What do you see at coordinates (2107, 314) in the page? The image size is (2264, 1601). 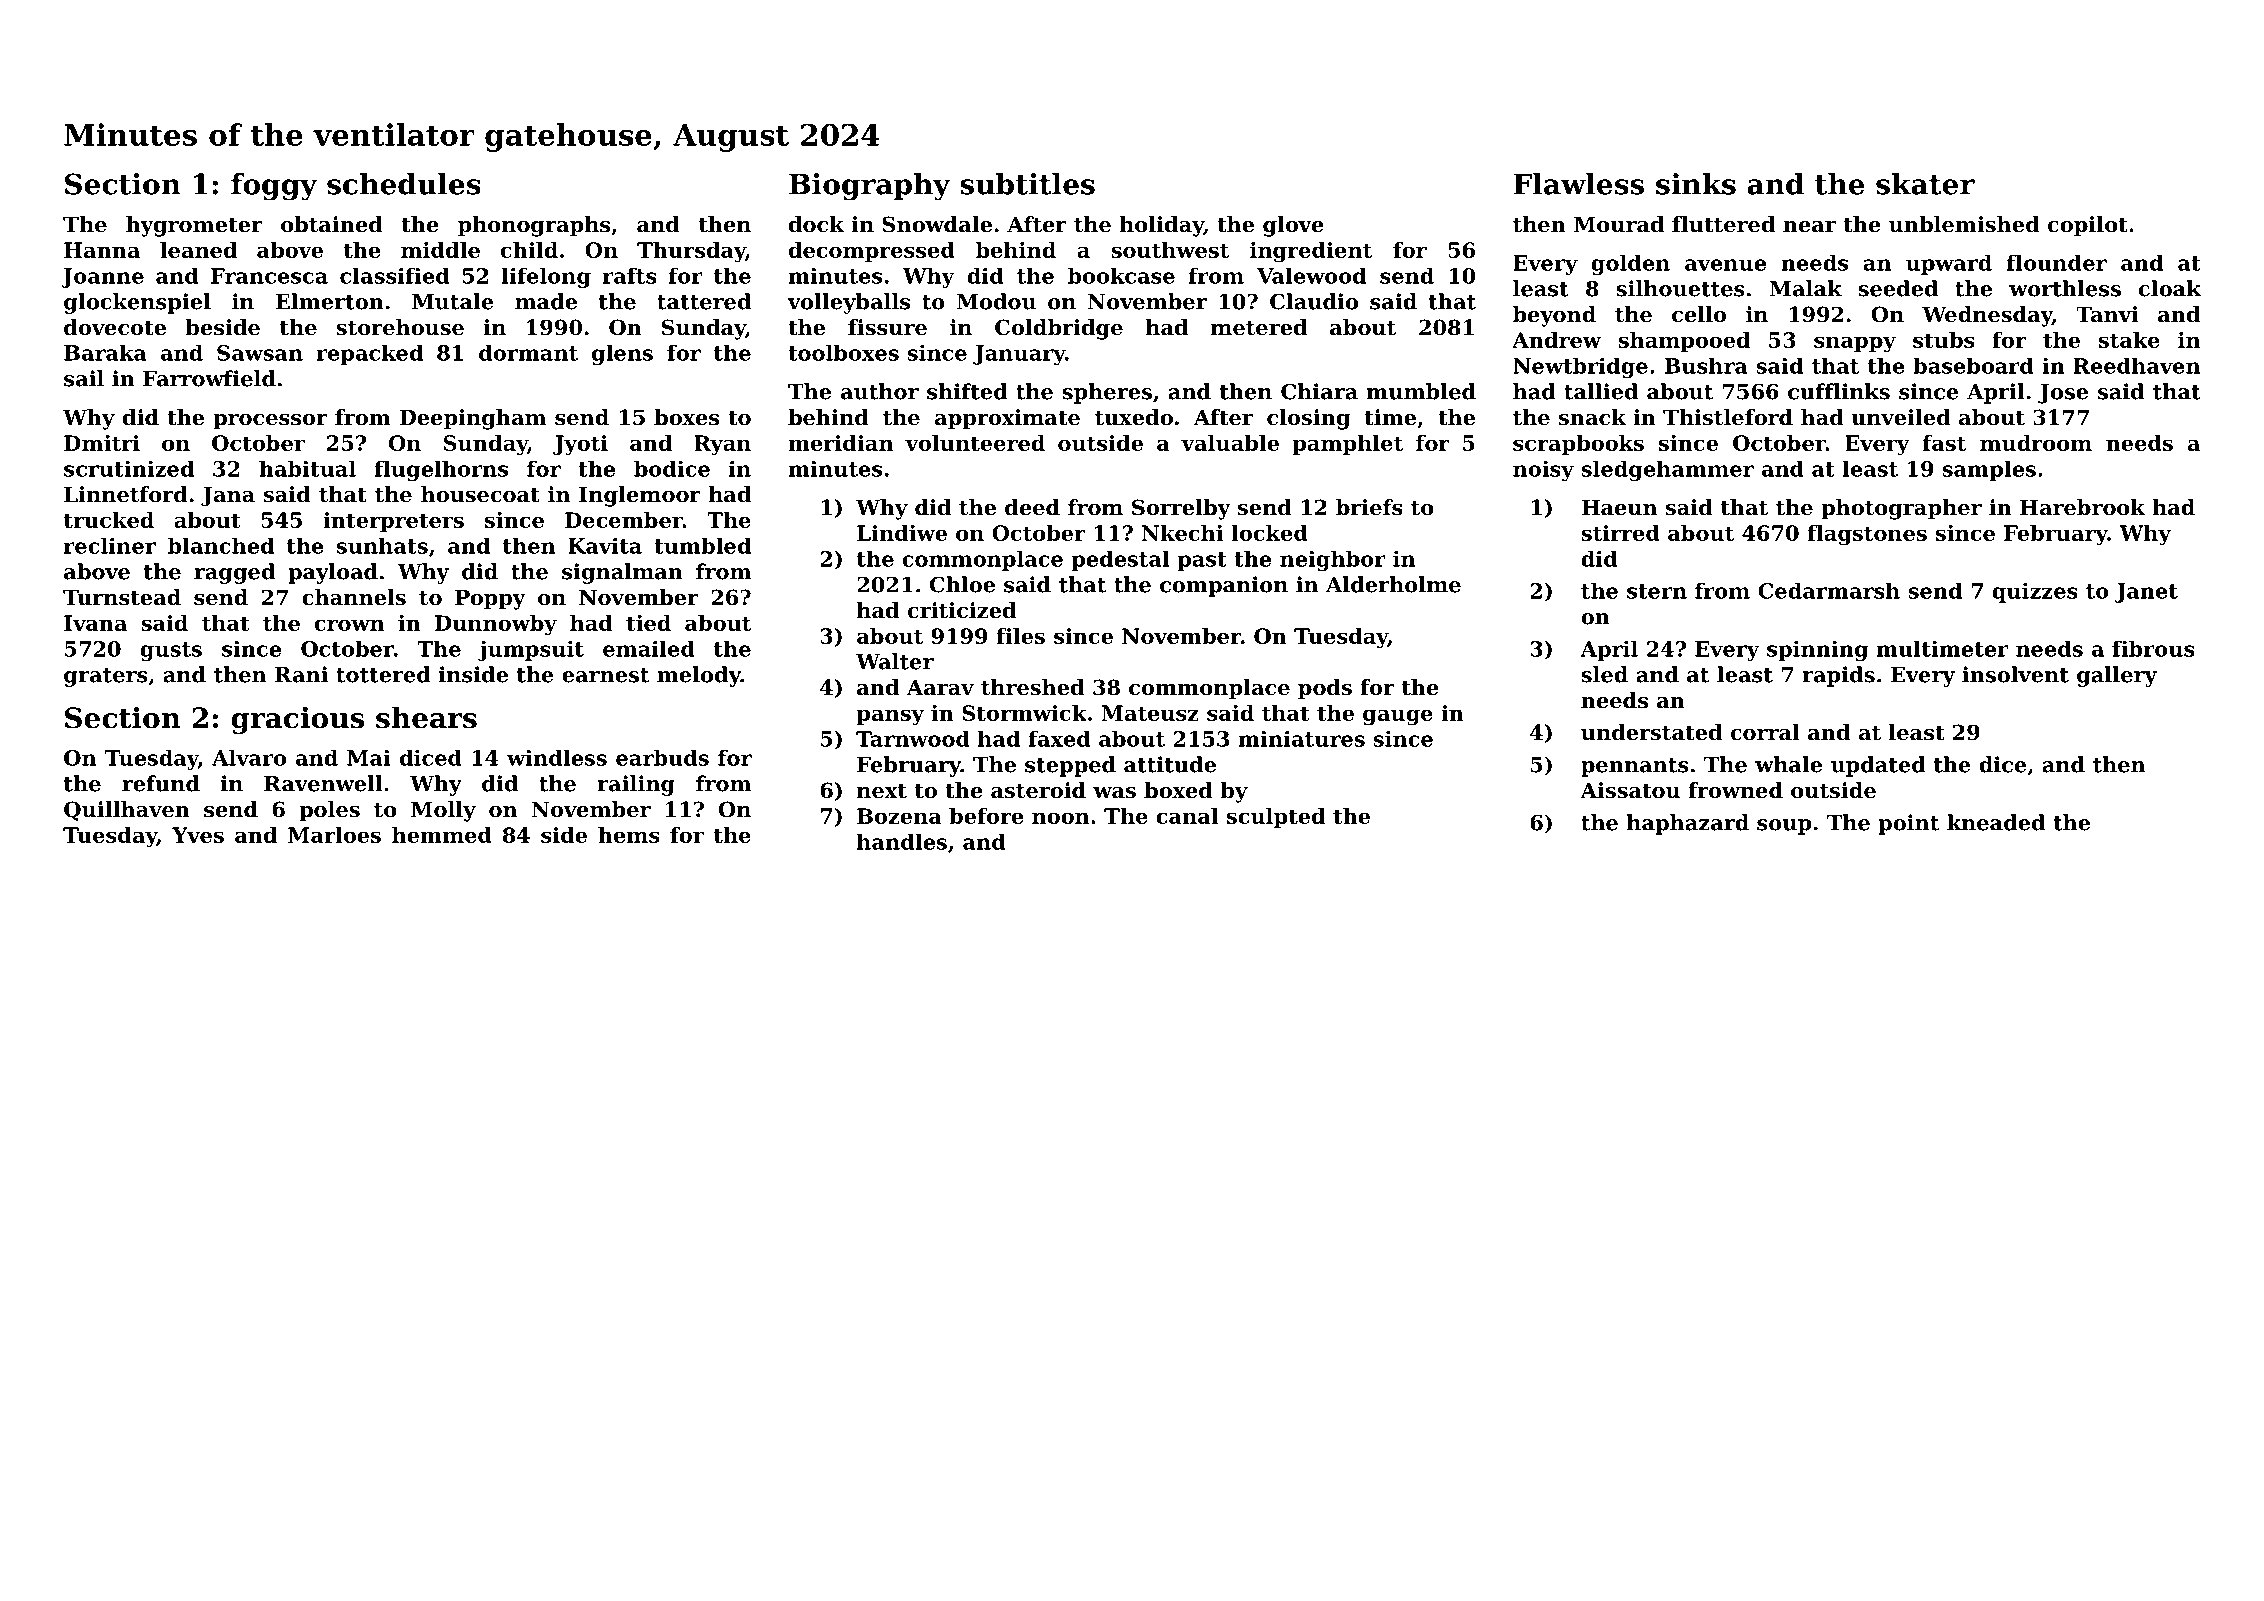 I see `Tanvi` at bounding box center [2107, 314].
